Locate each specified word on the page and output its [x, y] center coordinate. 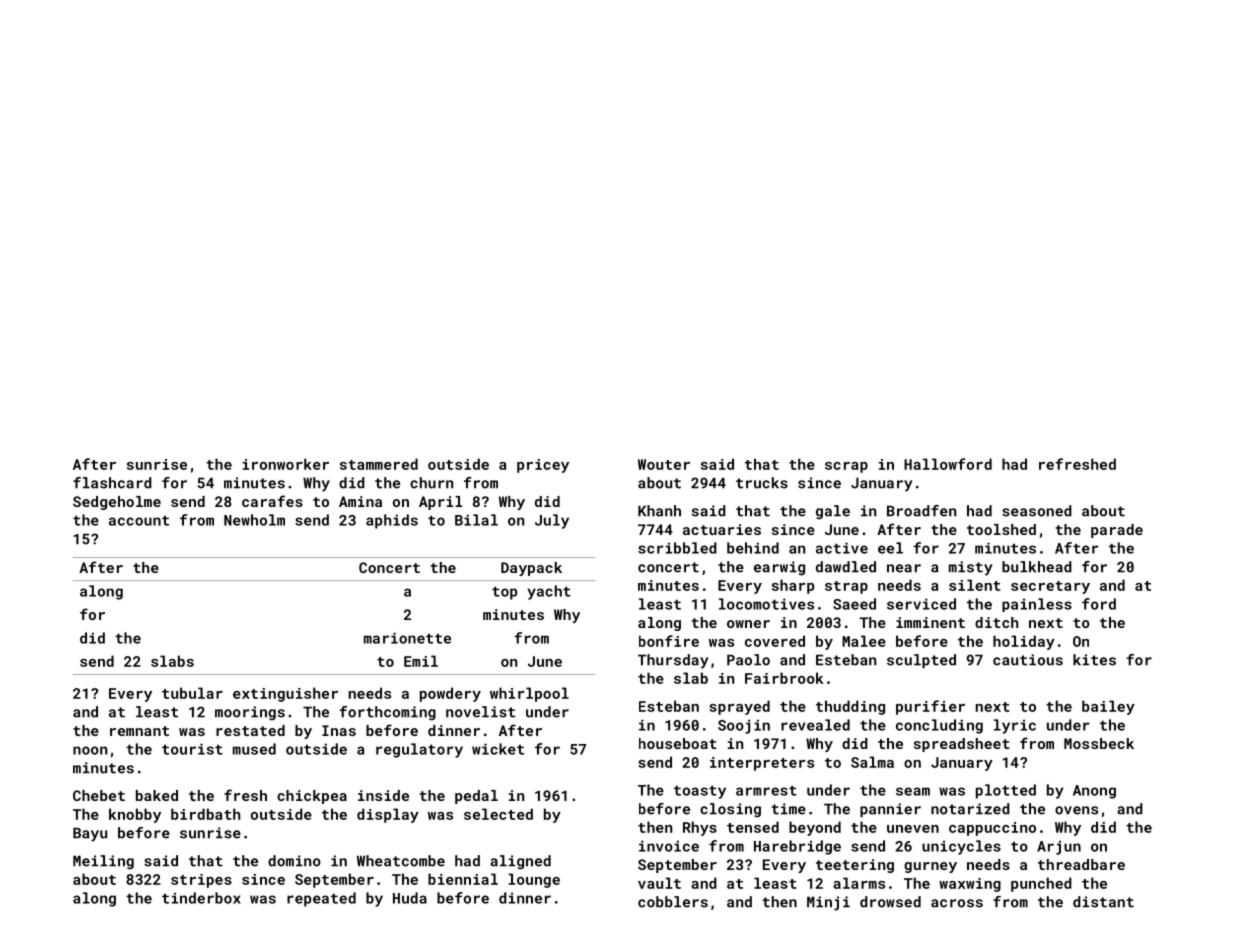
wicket [498, 749]
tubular [192, 693]
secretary [1050, 587]
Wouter [664, 464]
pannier [890, 810]
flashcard [112, 483]
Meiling [103, 862]
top [505, 593]
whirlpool [529, 694]
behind [753, 548]
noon [90, 750]
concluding [939, 726]
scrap [846, 467]
